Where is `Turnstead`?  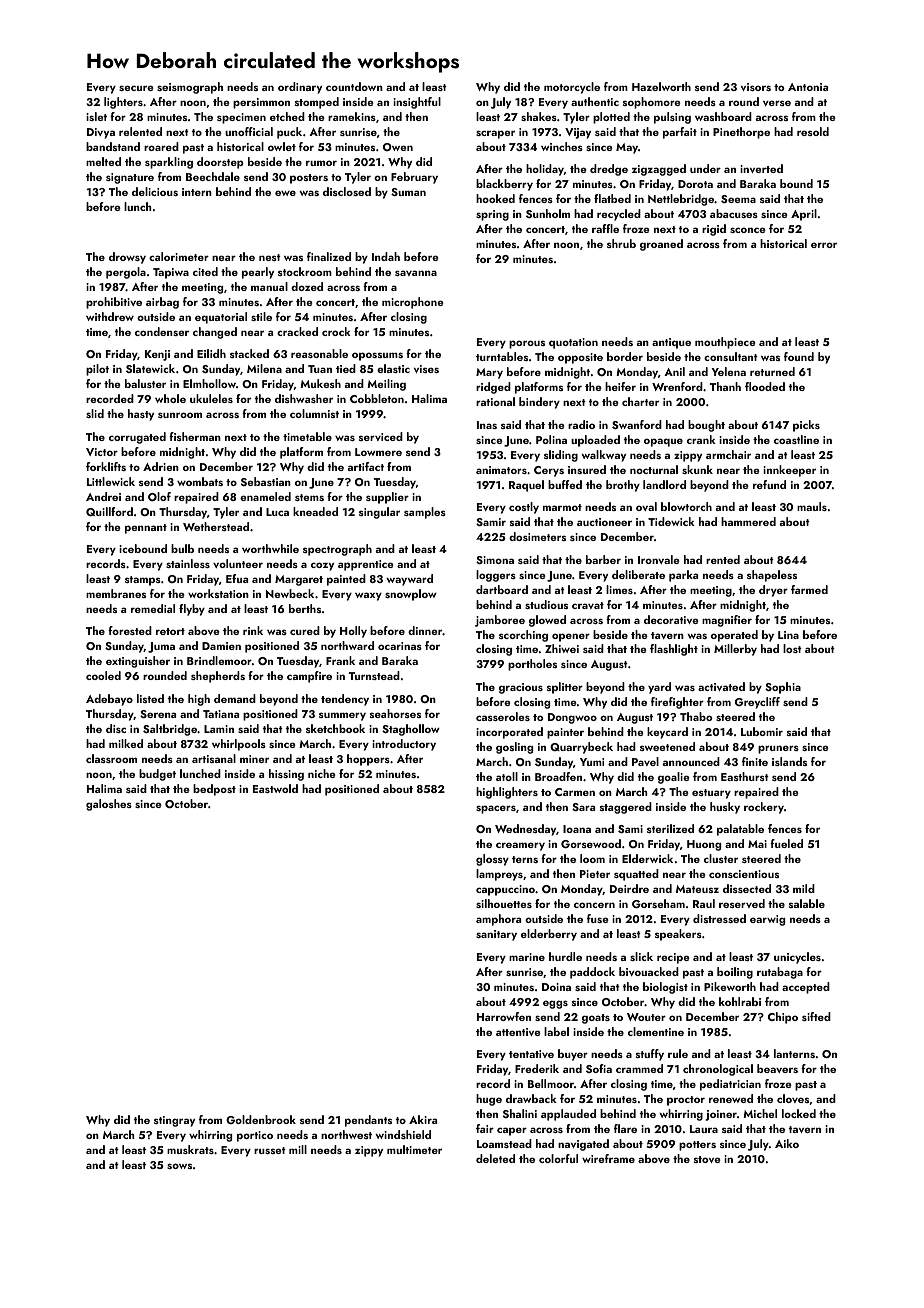 Turnstead is located at coordinates (374, 675).
